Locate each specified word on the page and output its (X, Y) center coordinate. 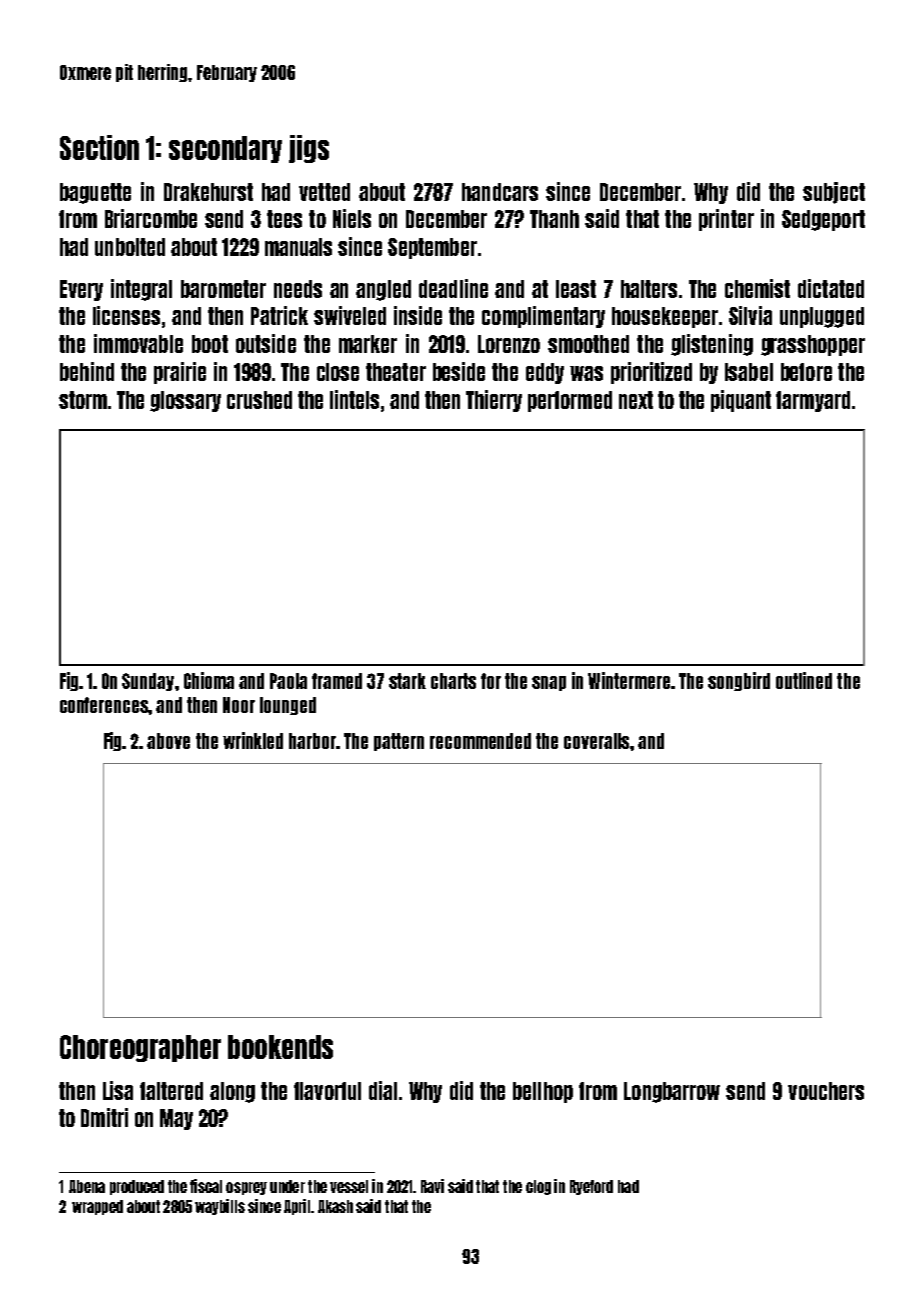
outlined (804, 680)
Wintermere (629, 680)
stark (407, 681)
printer (726, 220)
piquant (741, 401)
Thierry (494, 401)
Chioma (209, 680)
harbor (313, 741)
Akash (335, 1206)
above (168, 741)
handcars (500, 192)
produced (137, 1187)
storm (83, 400)
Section (99, 147)
